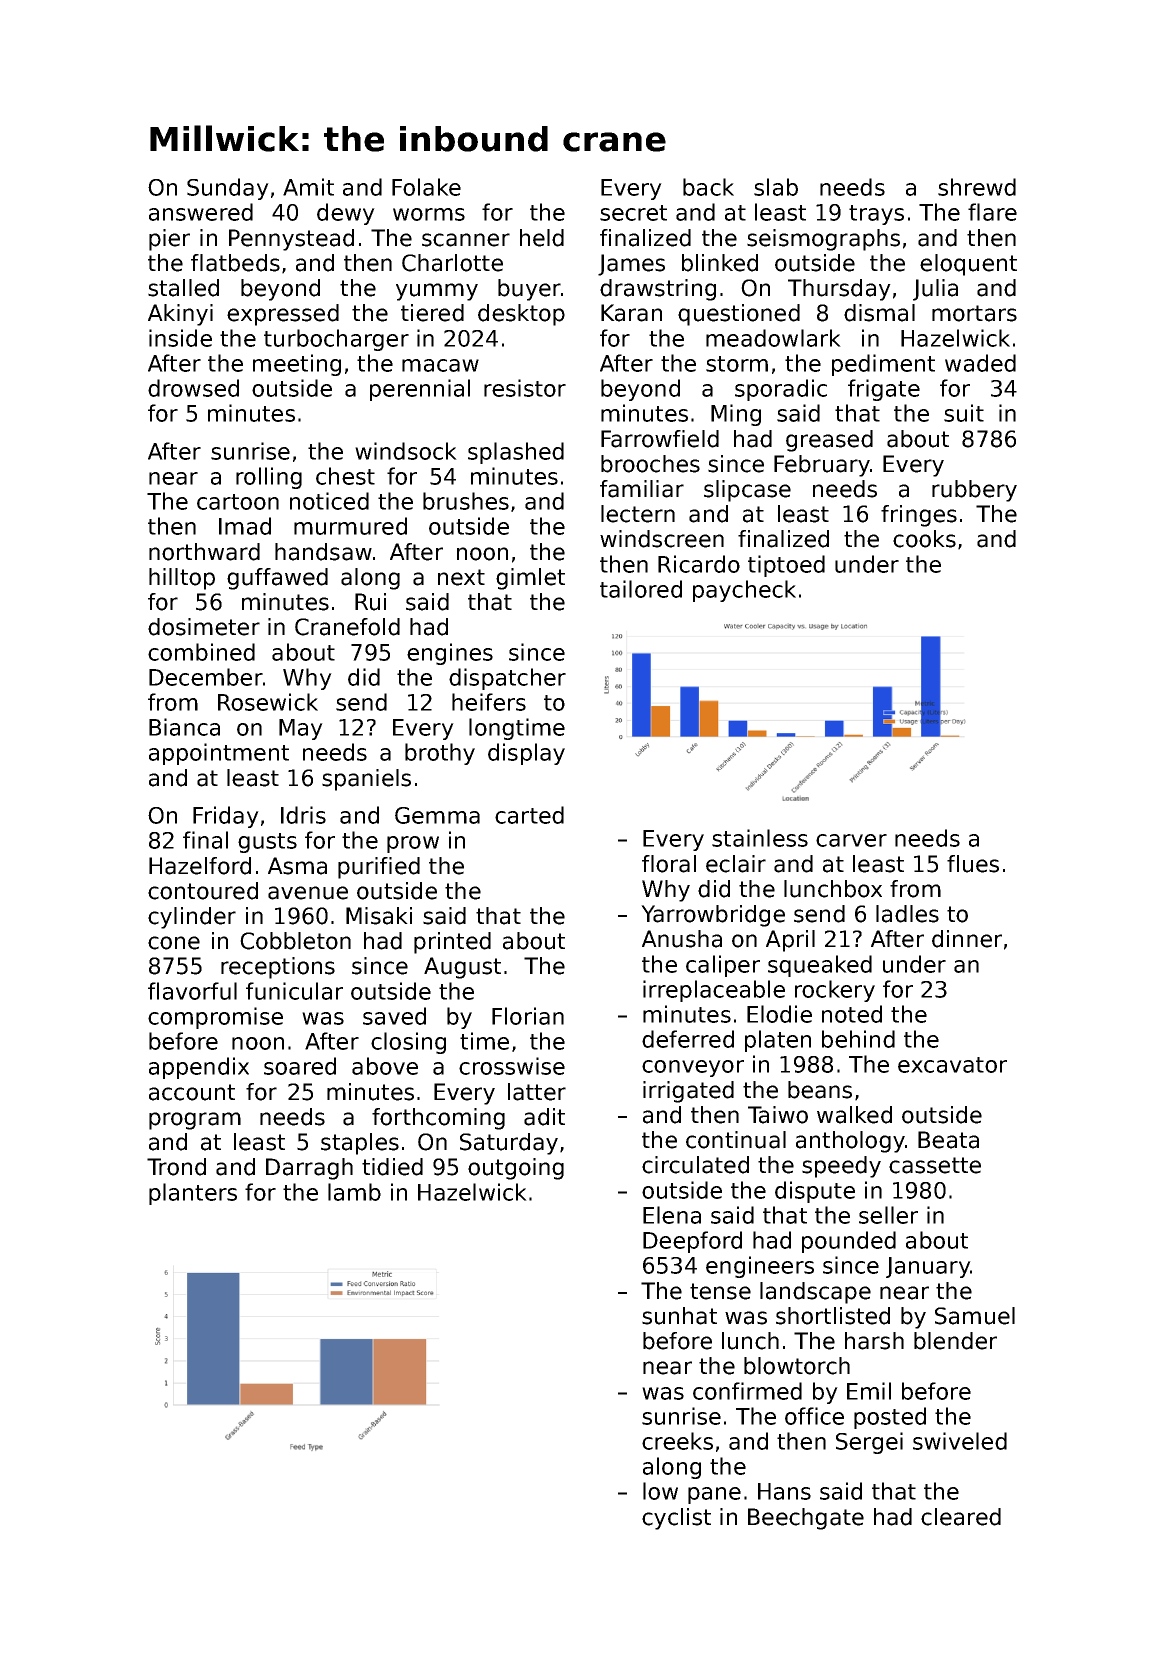 The width and height of the image is (1165, 1654). Describe the element at coordinates (308, 187) in the image. I see `Amit` at that location.
